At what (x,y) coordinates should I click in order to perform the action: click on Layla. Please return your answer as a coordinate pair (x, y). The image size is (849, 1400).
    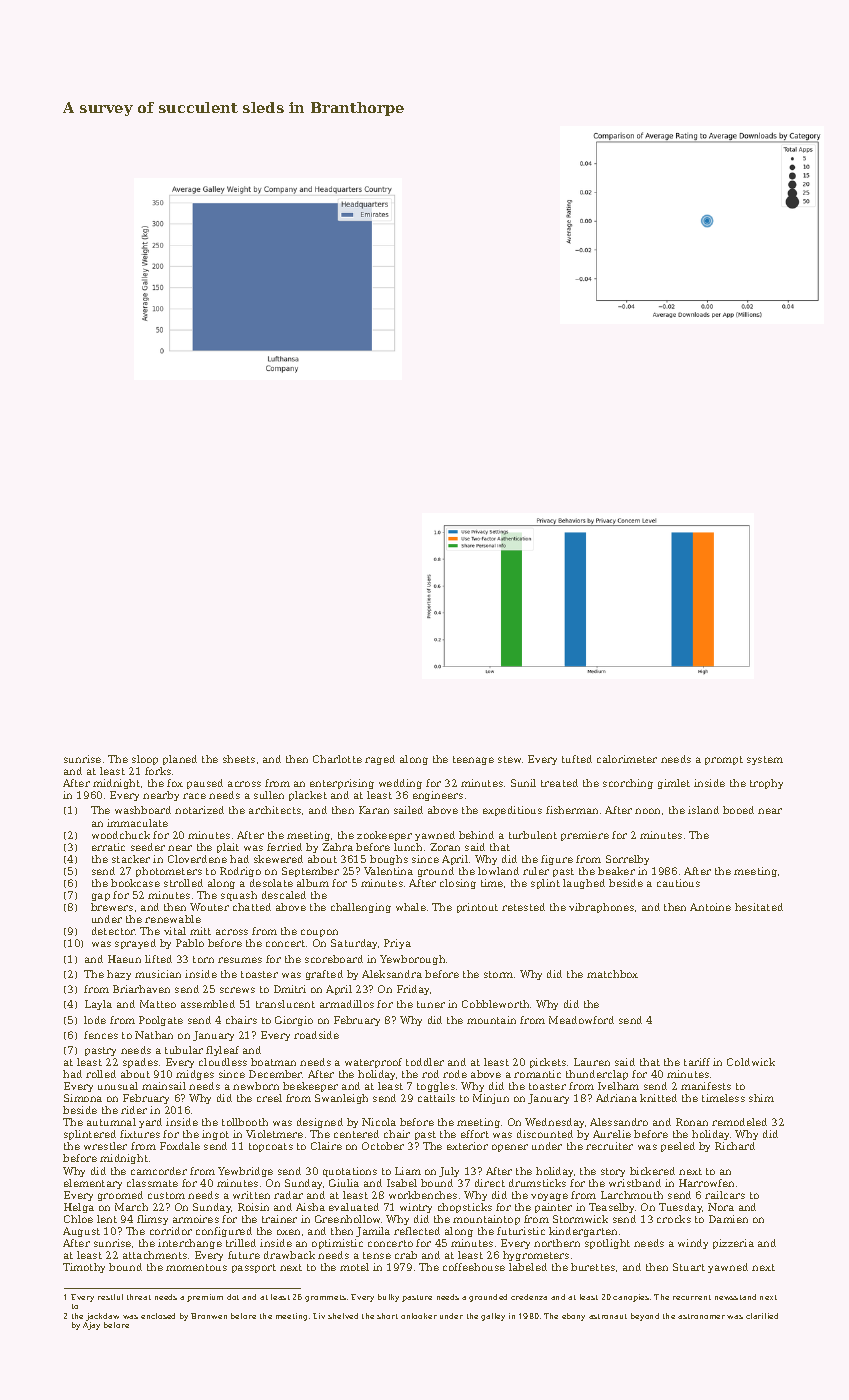
    Looking at the image, I should click on (98, 1005).
